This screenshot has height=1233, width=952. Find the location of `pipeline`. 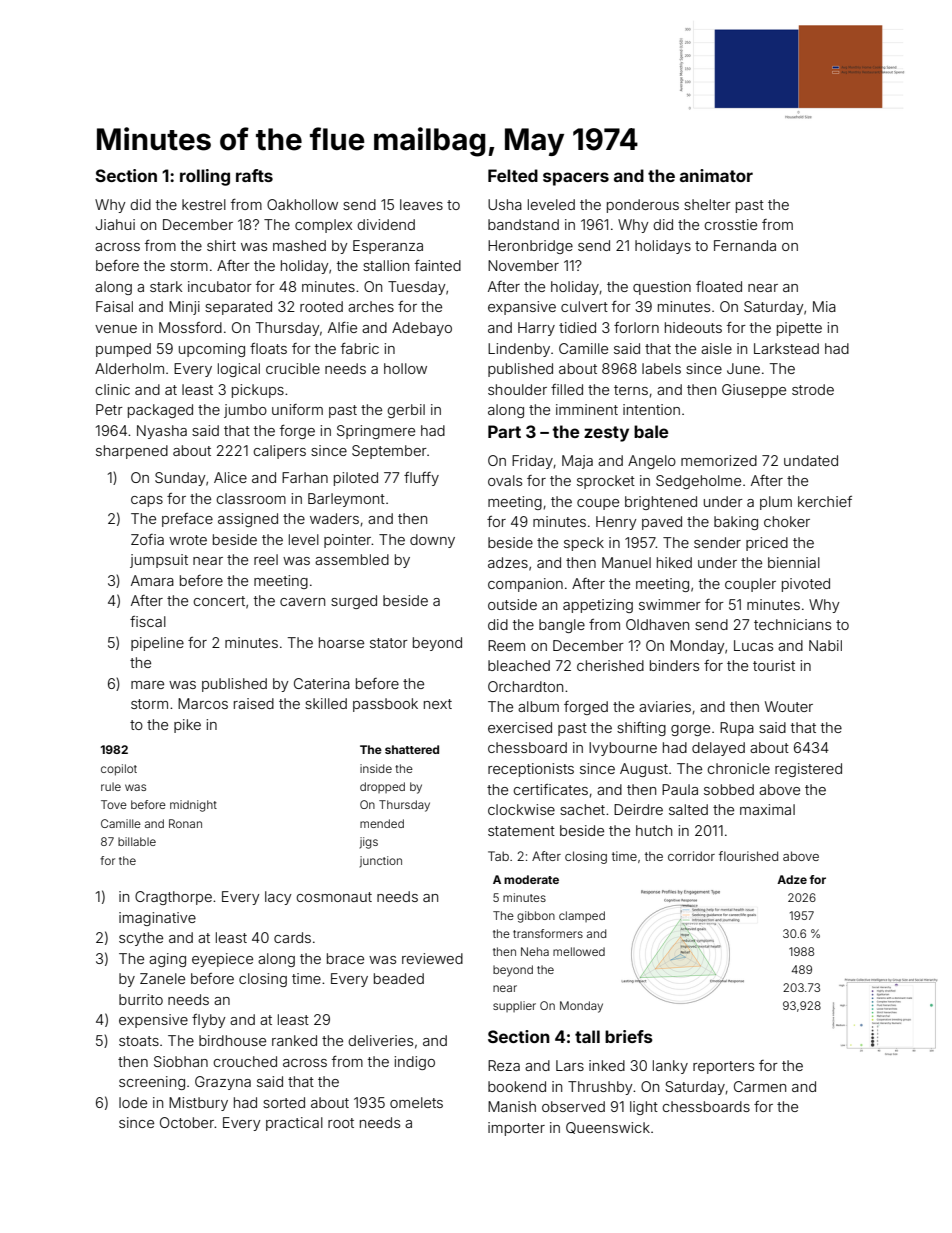

pipeline is located at coordinates (157, 644).
